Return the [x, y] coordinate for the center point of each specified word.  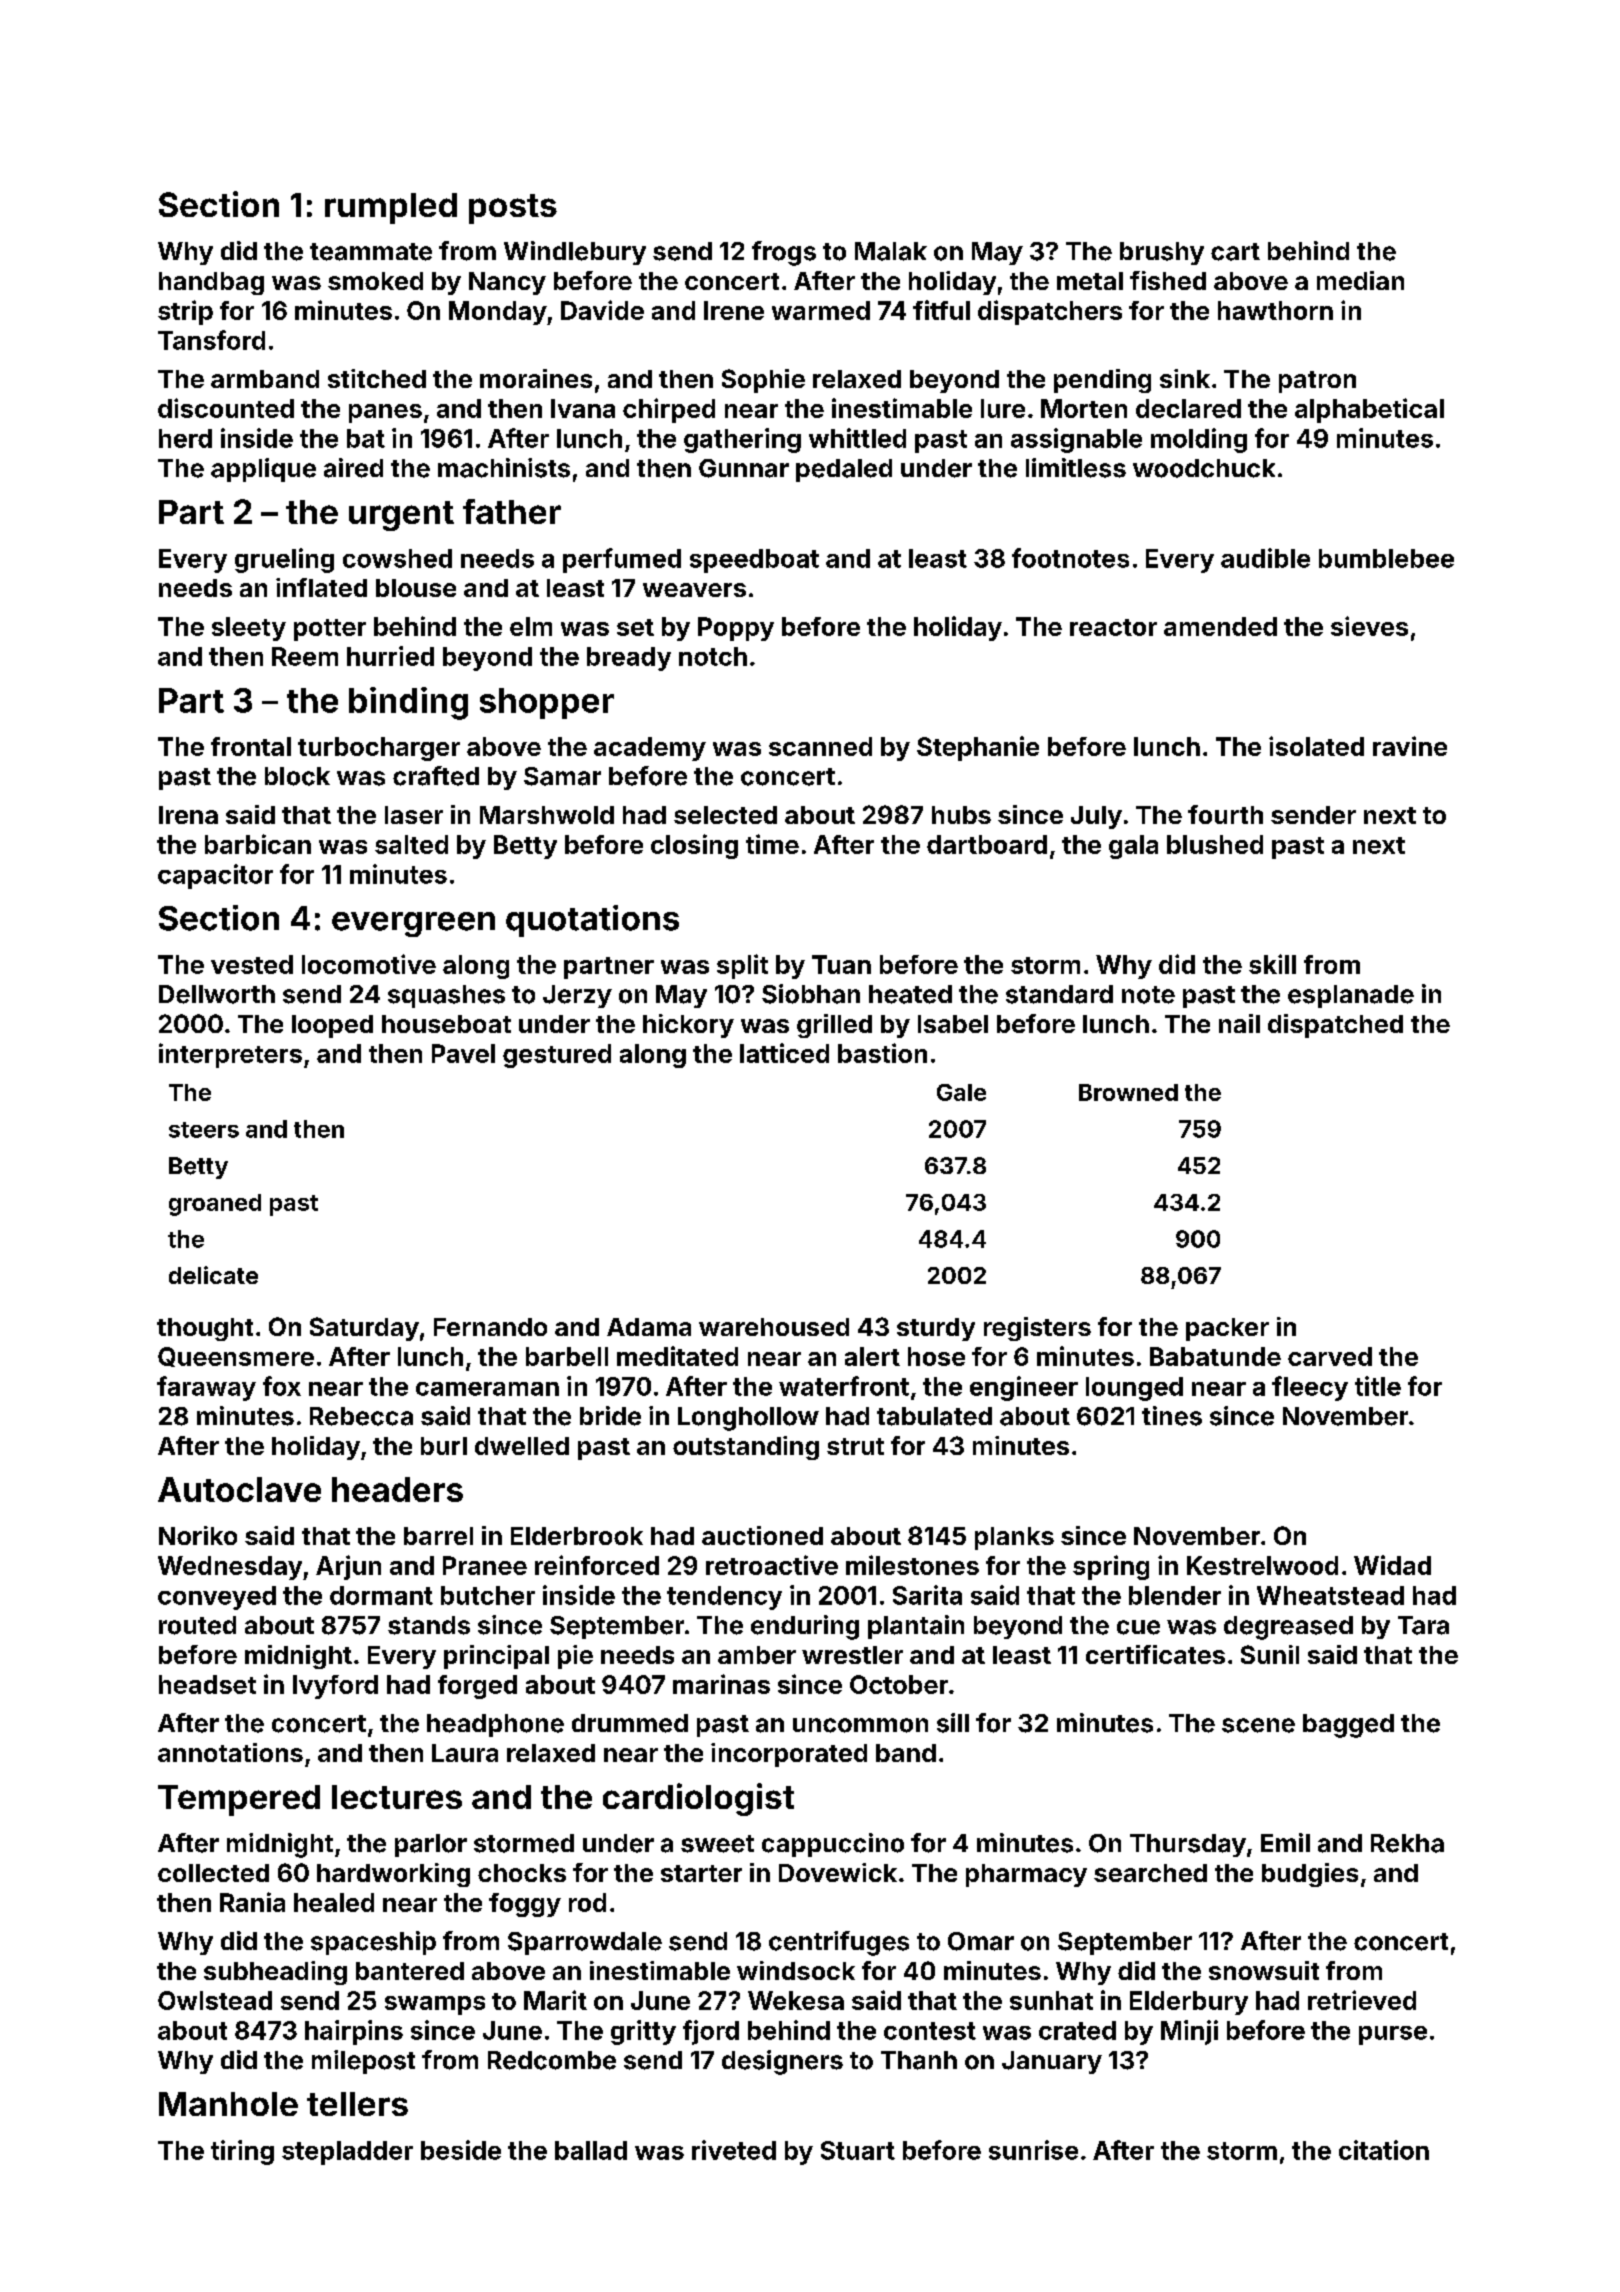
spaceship [373, 1943]
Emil [1285, 1842]
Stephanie [978, 748]
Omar [981, 1941]
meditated [677, 1356]
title [1378, 1386]
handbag [211, 283]
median [1360, 280]
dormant [381, 1595]
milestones [912, 1565]
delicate [213, 1275]
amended [1220, 626]
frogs [784, 253]
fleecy [1310, 1388]
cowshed [397, 558]
